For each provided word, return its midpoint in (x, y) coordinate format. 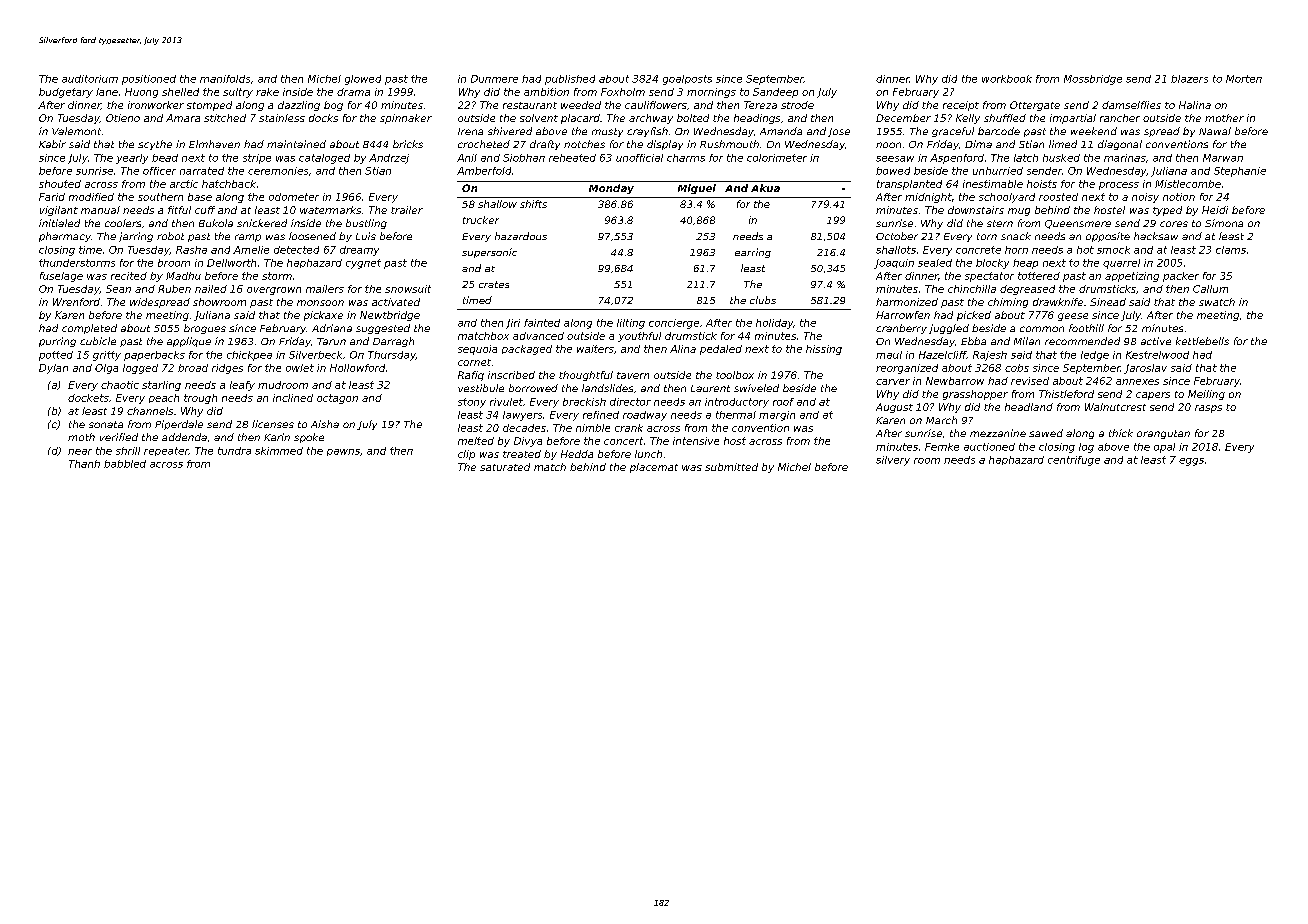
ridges (227, 369)
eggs (1191, 462)
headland (1029, 407)
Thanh (84, 464)
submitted (731, 467)
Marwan (1223, 158)
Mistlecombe (1188, 184)
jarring (136, 237)
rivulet (506, 402)
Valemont (76, 131)
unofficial (639, 158)
